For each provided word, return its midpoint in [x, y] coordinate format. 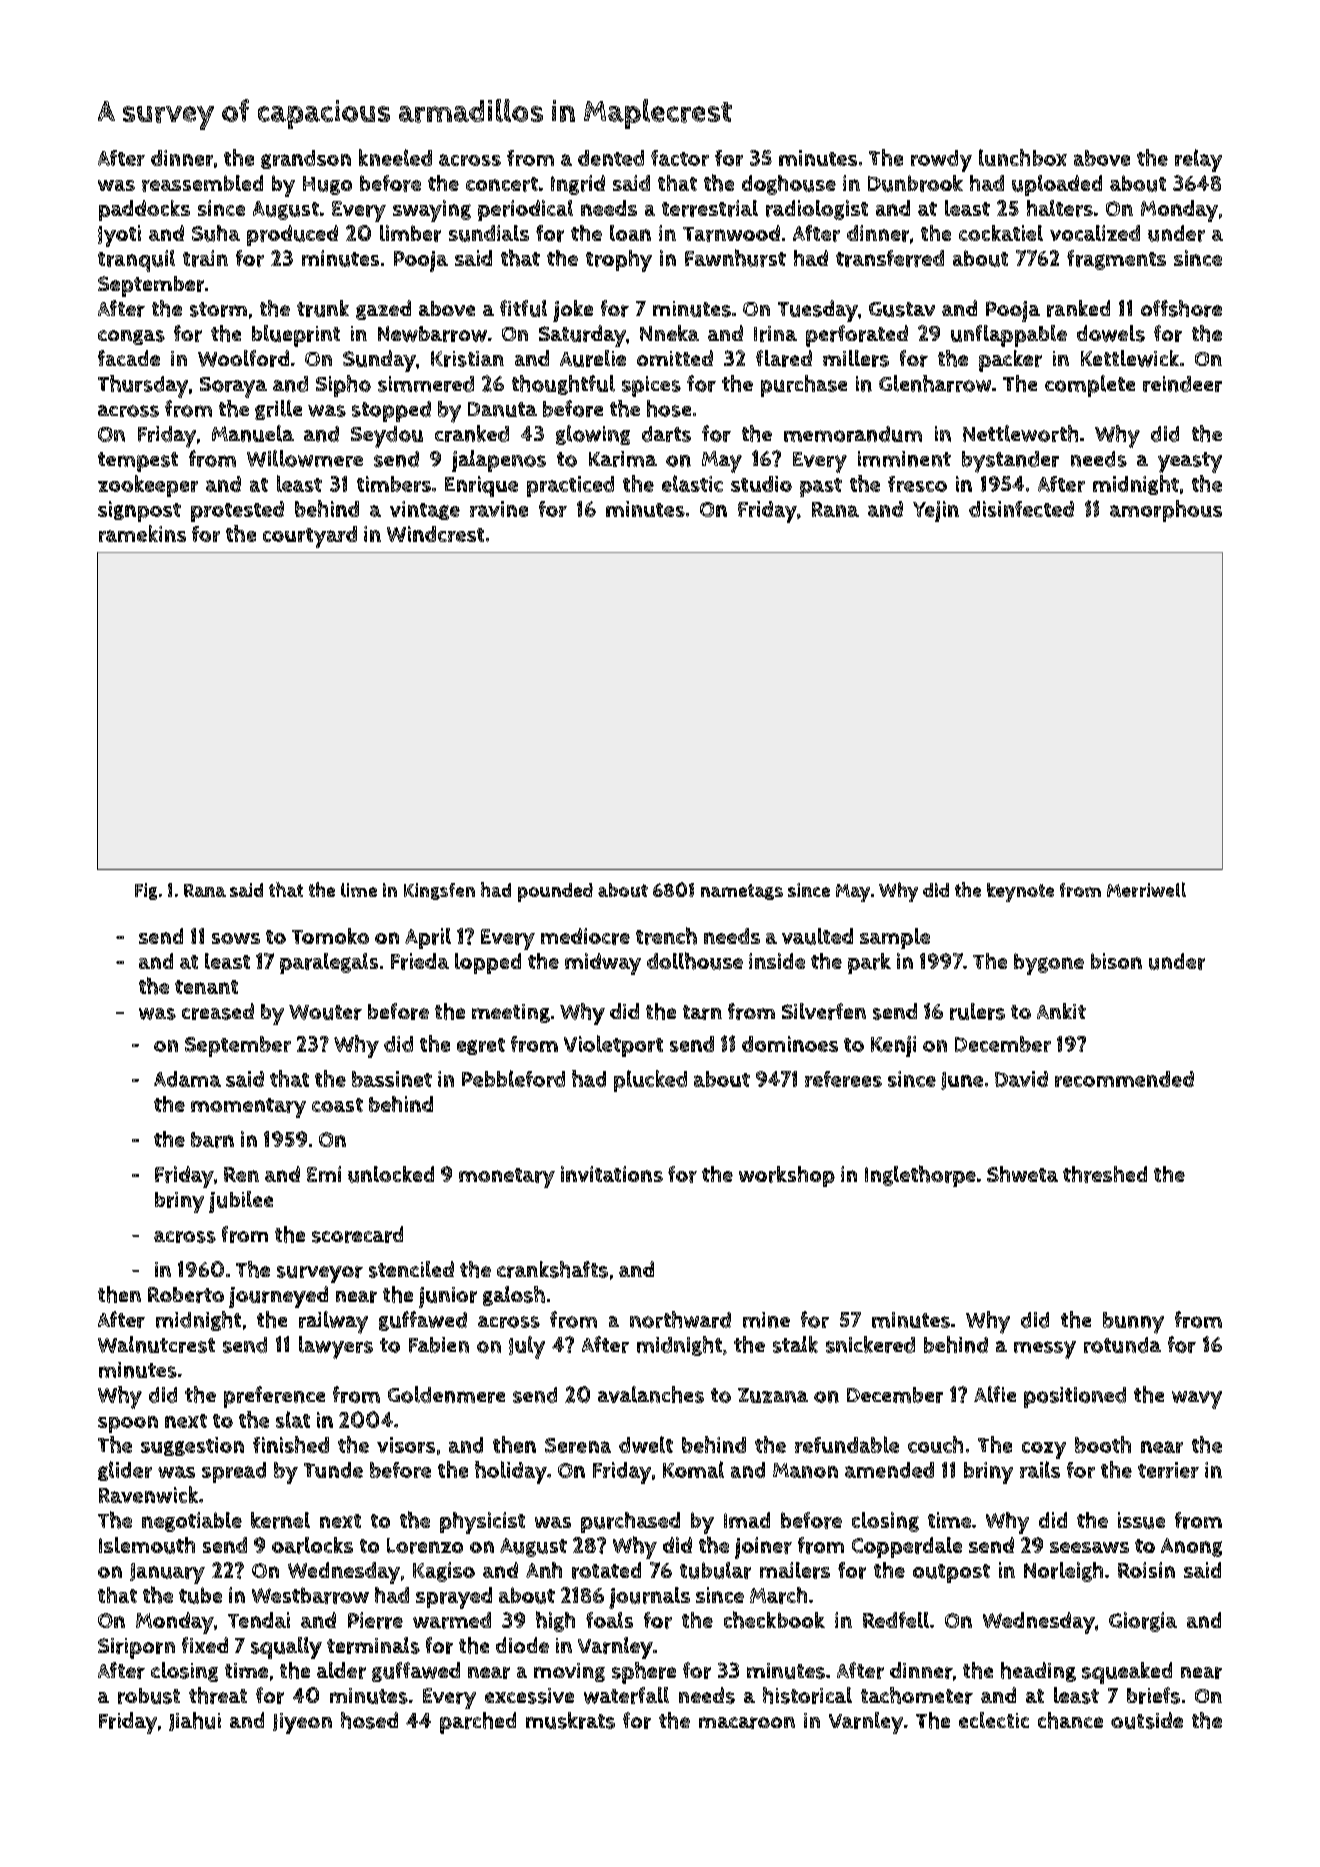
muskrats [570, 1720]
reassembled [202, 183]
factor [680, 158]
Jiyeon [302, 1723]
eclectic [994, 1720]
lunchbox [1023, 157]
